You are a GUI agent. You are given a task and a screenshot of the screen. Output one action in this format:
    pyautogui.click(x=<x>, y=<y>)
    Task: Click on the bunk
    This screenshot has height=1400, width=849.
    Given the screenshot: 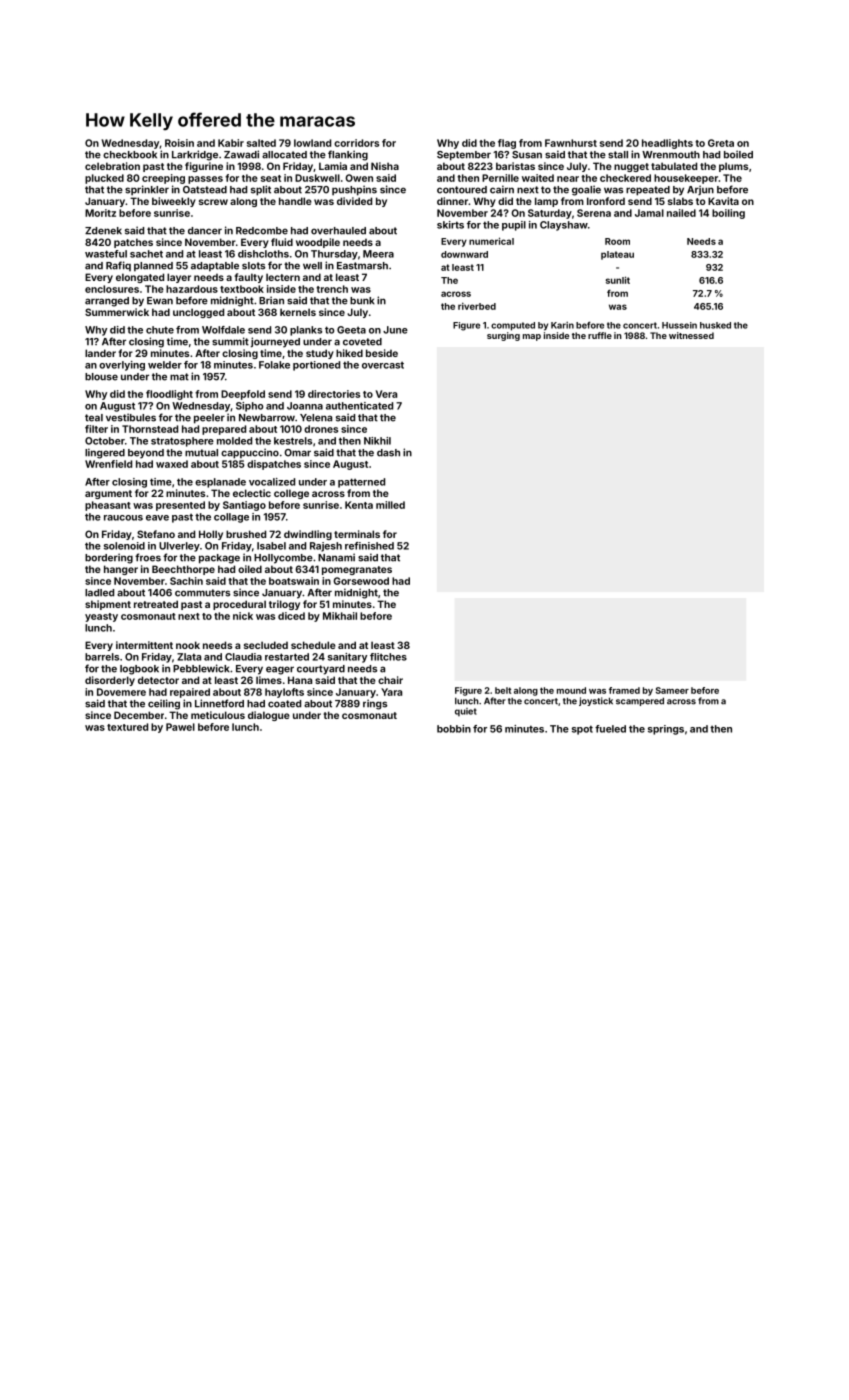 What is the action you would take?
    pyautogui.click(x=362, y=301)
